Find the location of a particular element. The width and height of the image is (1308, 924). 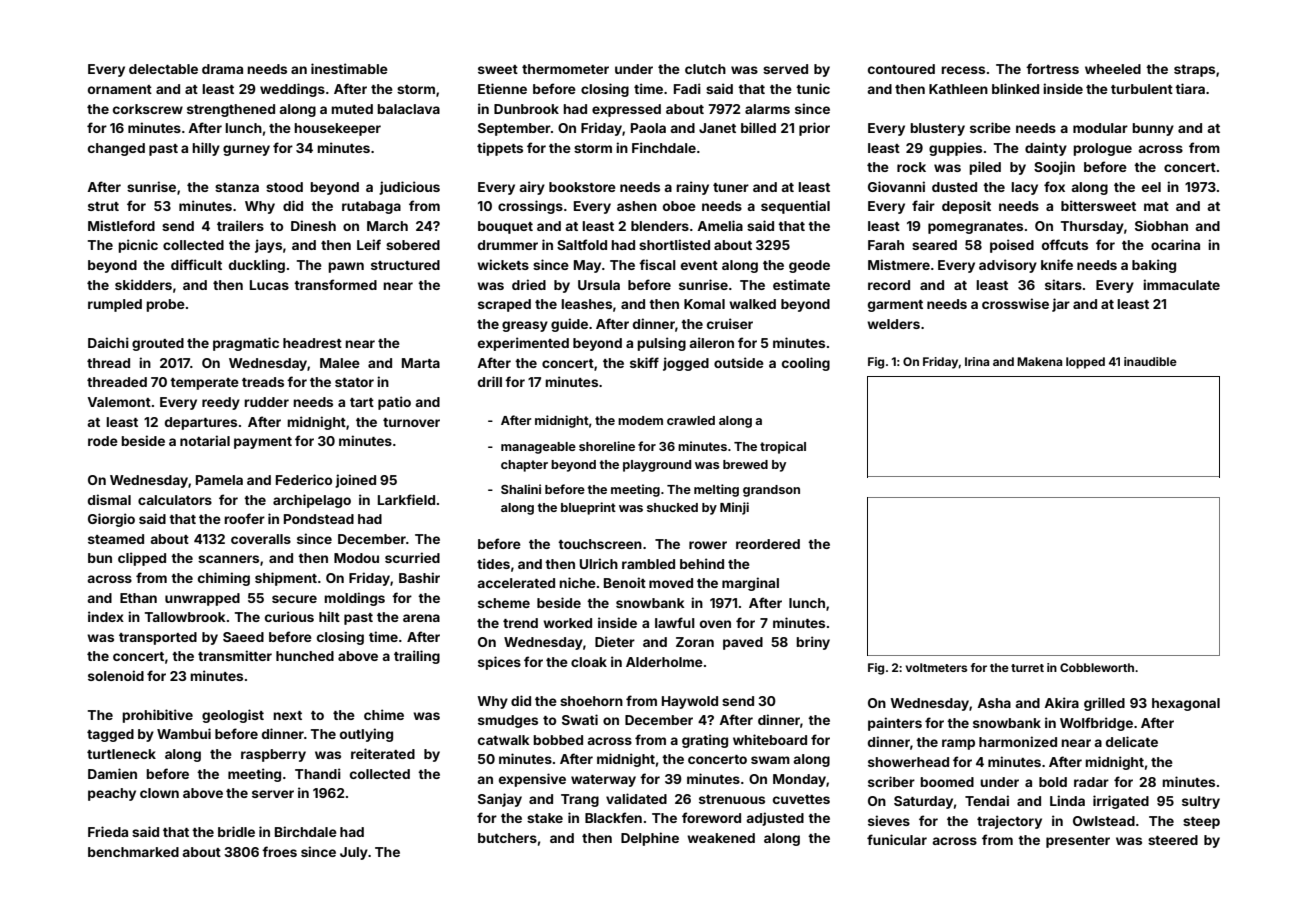

Cobbleworth is located at coordinates (1097, 667).
